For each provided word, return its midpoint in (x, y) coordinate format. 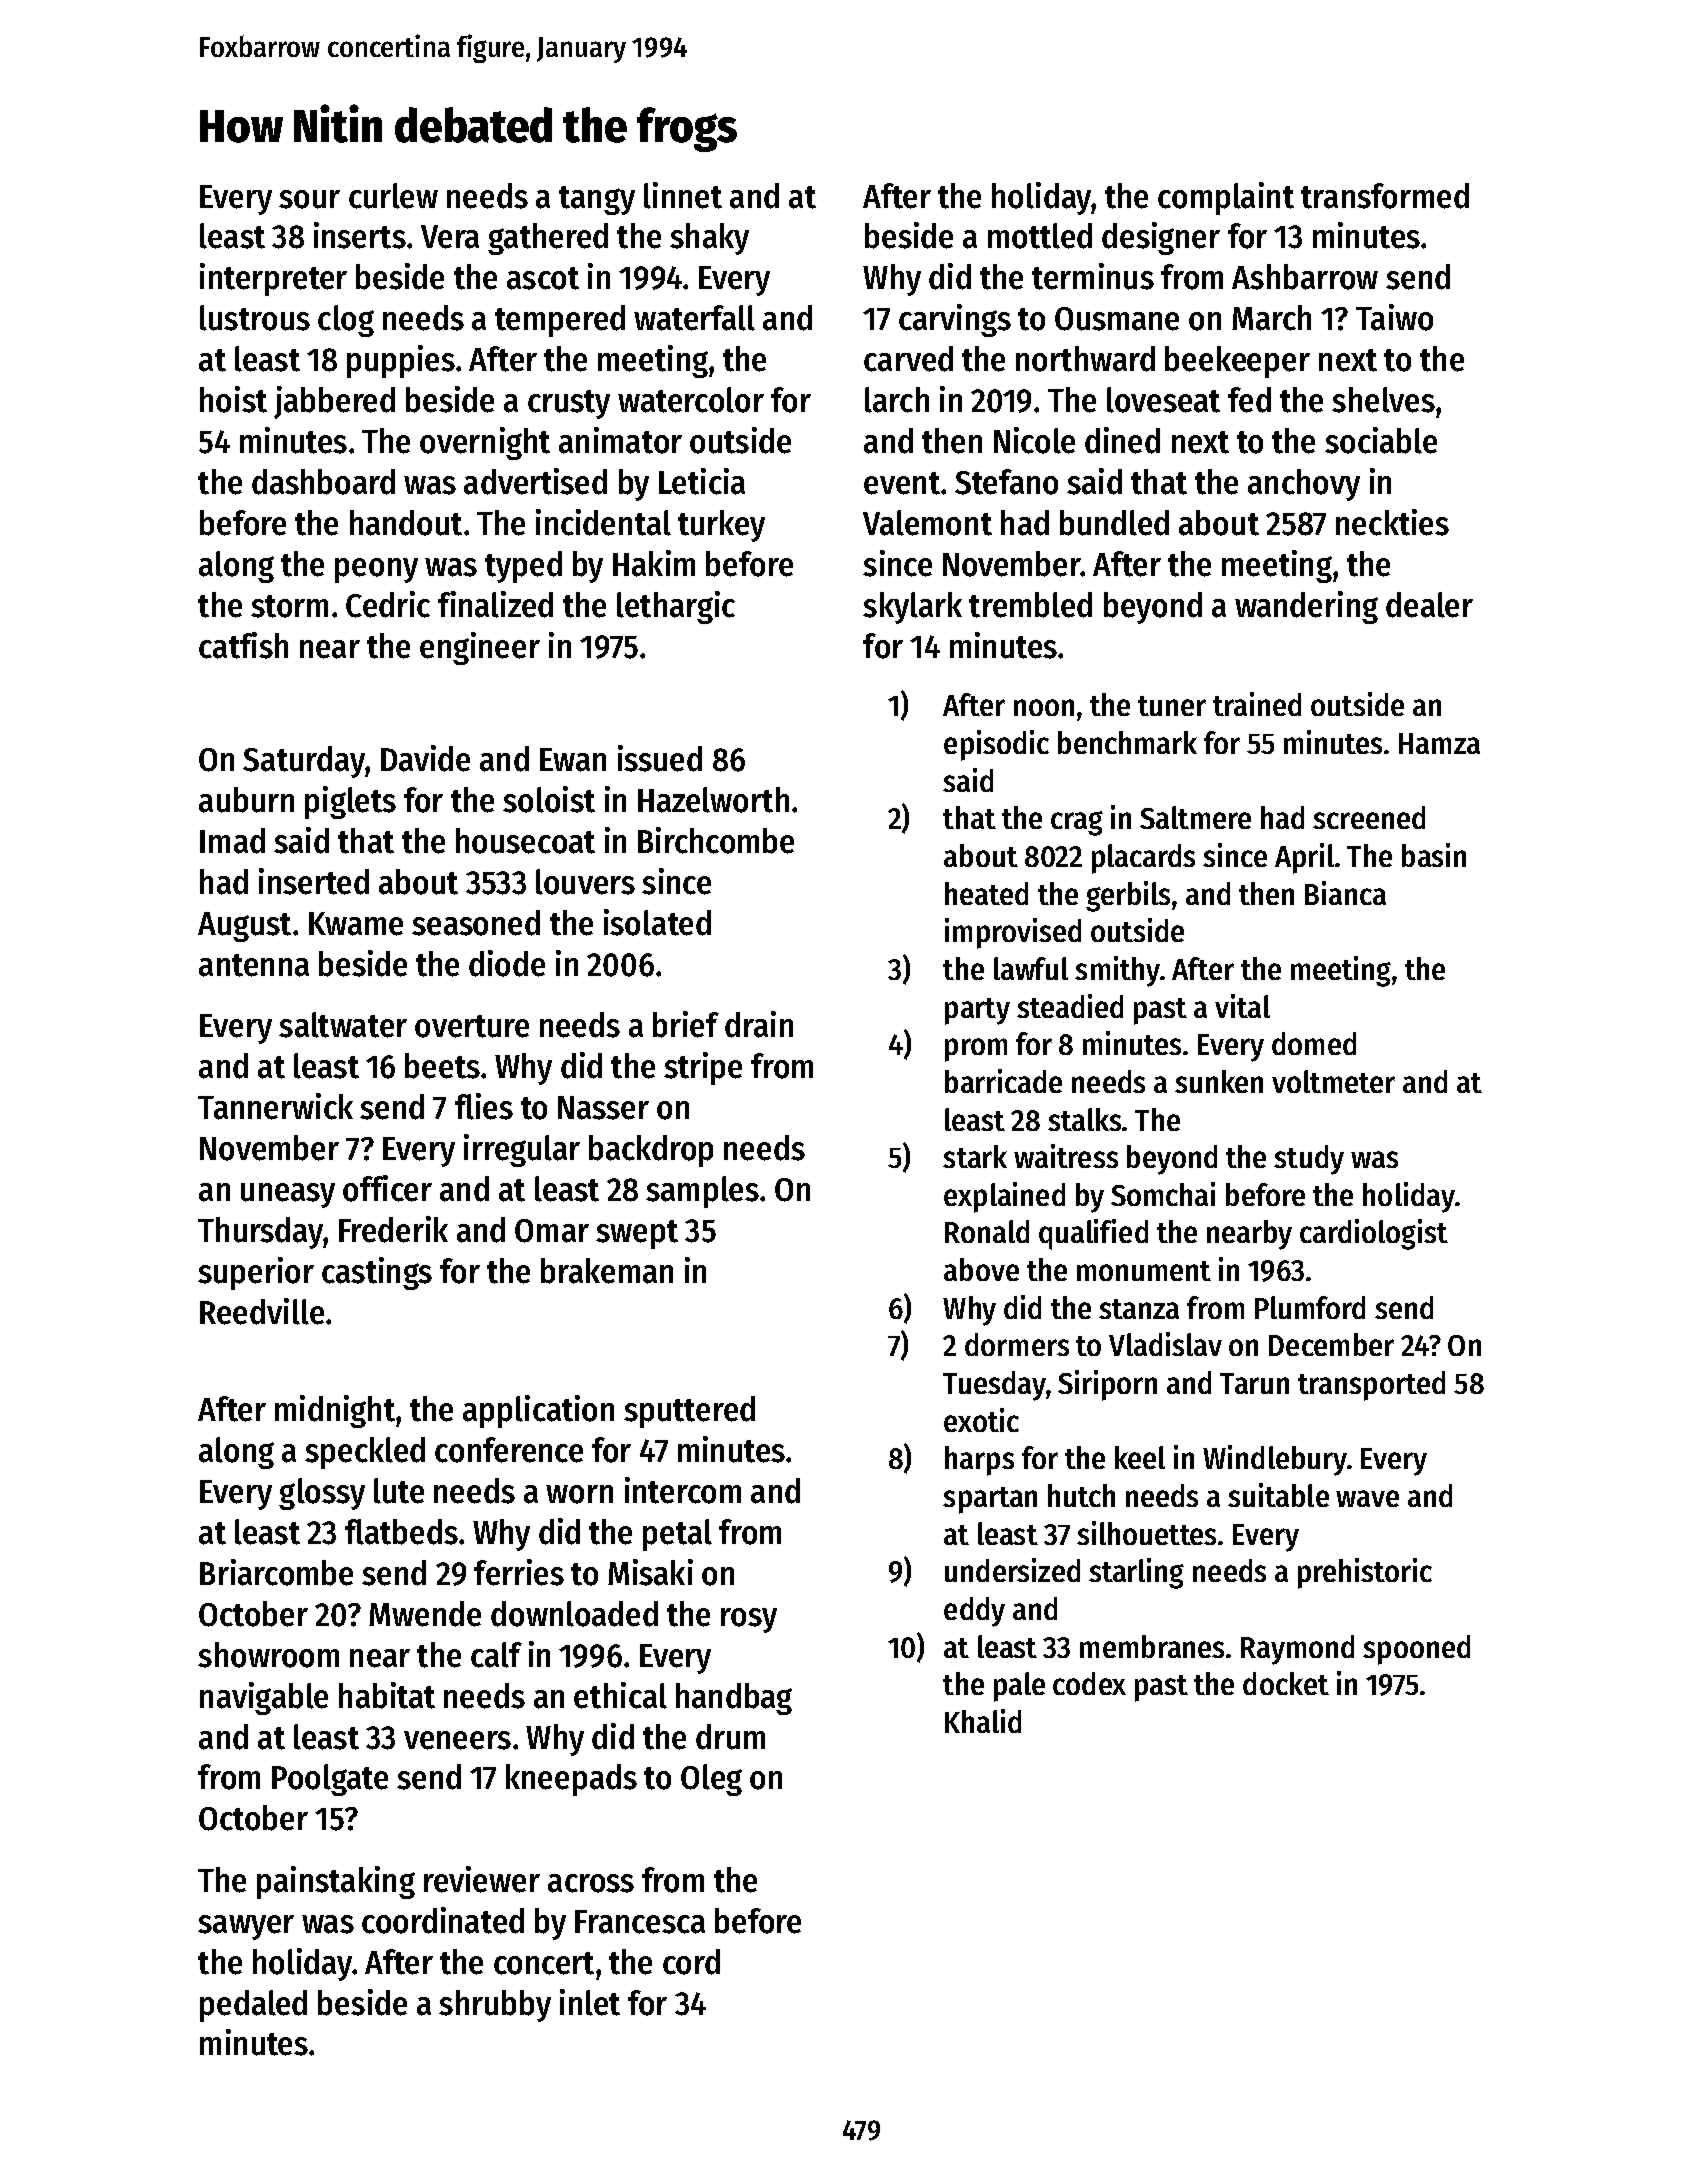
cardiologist (1374, 1234)
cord (691, 1962)
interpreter (273, 279)
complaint (1226, 198)
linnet (683, 195)
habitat (387, 1695)
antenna (254, 965)
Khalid (983, 1721)
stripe (703, 1068)
